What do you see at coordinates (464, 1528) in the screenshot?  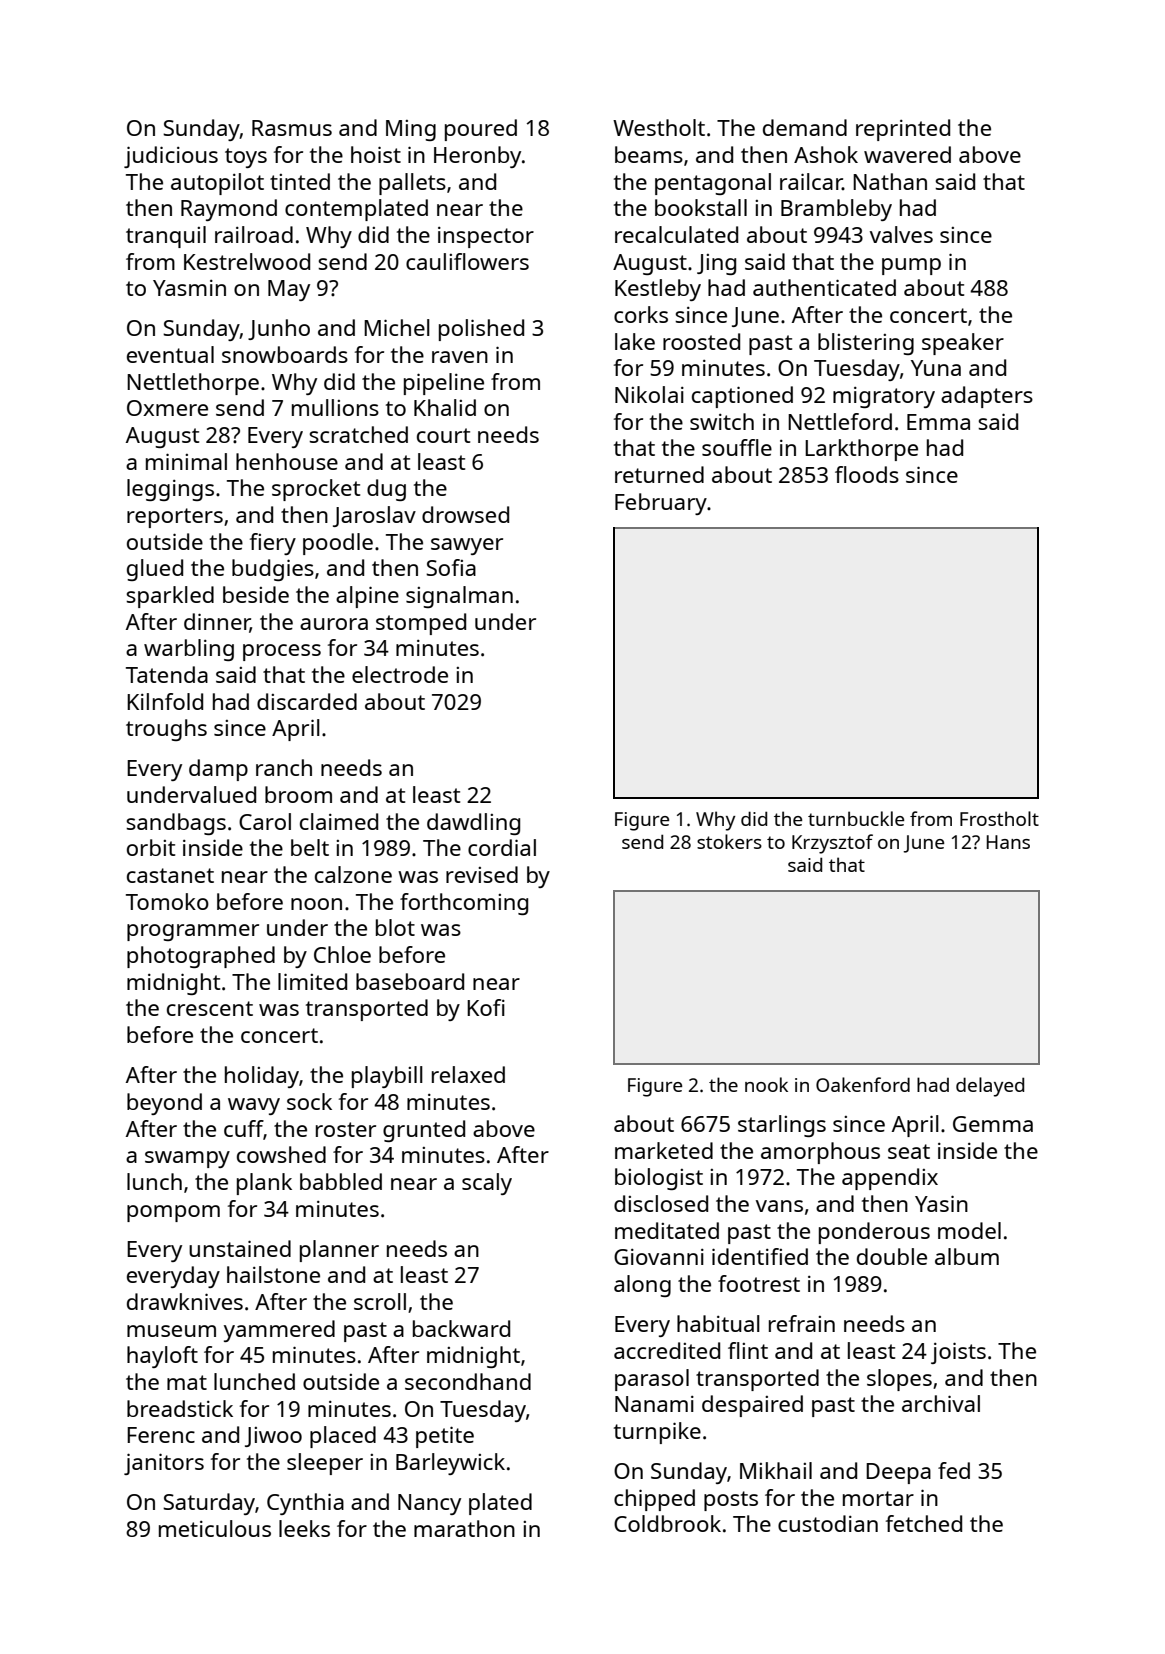 I see `marathon` at bounding box center [464, 1528].
